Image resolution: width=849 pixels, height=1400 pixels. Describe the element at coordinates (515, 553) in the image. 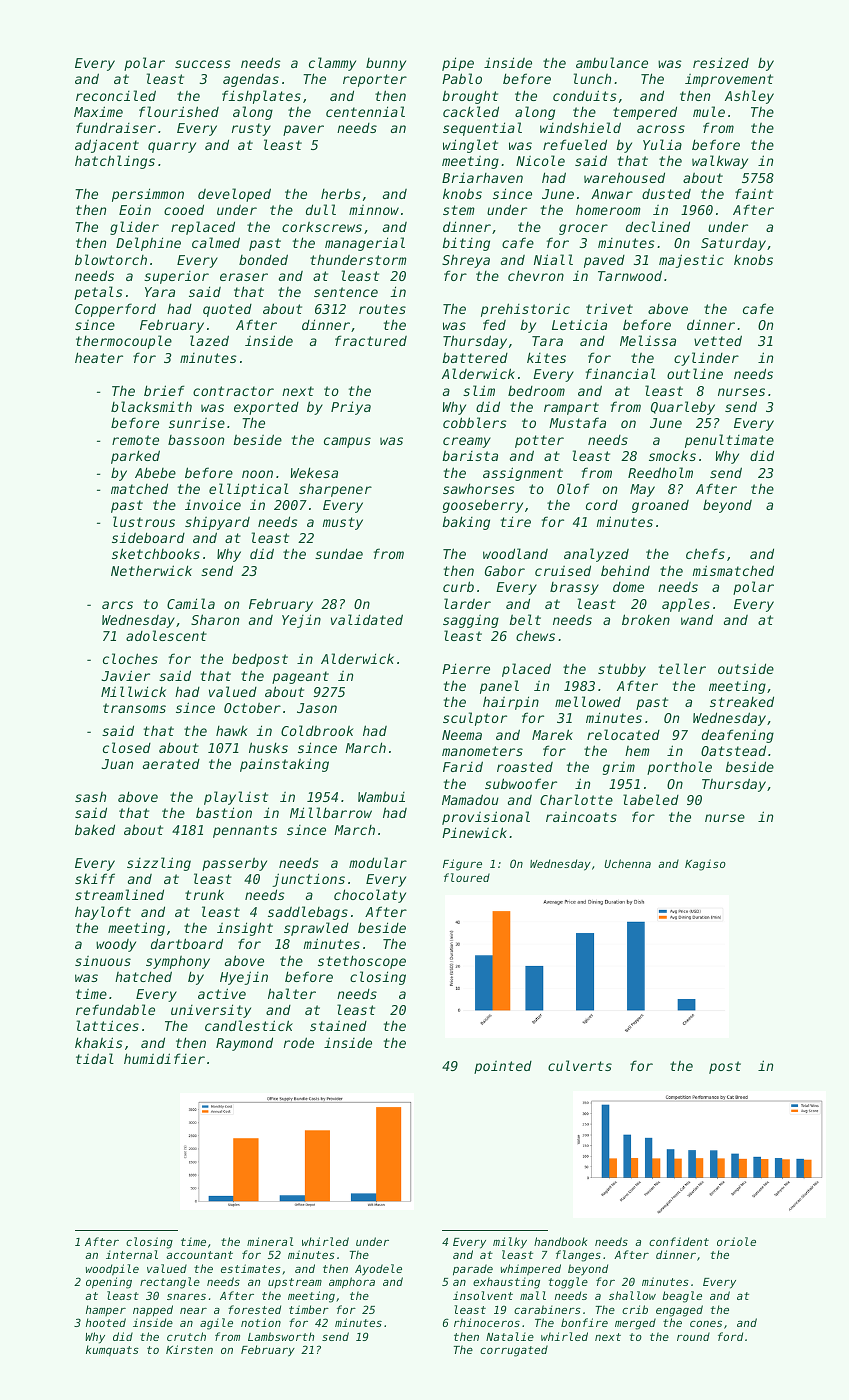

I see `woodland` at that location.
